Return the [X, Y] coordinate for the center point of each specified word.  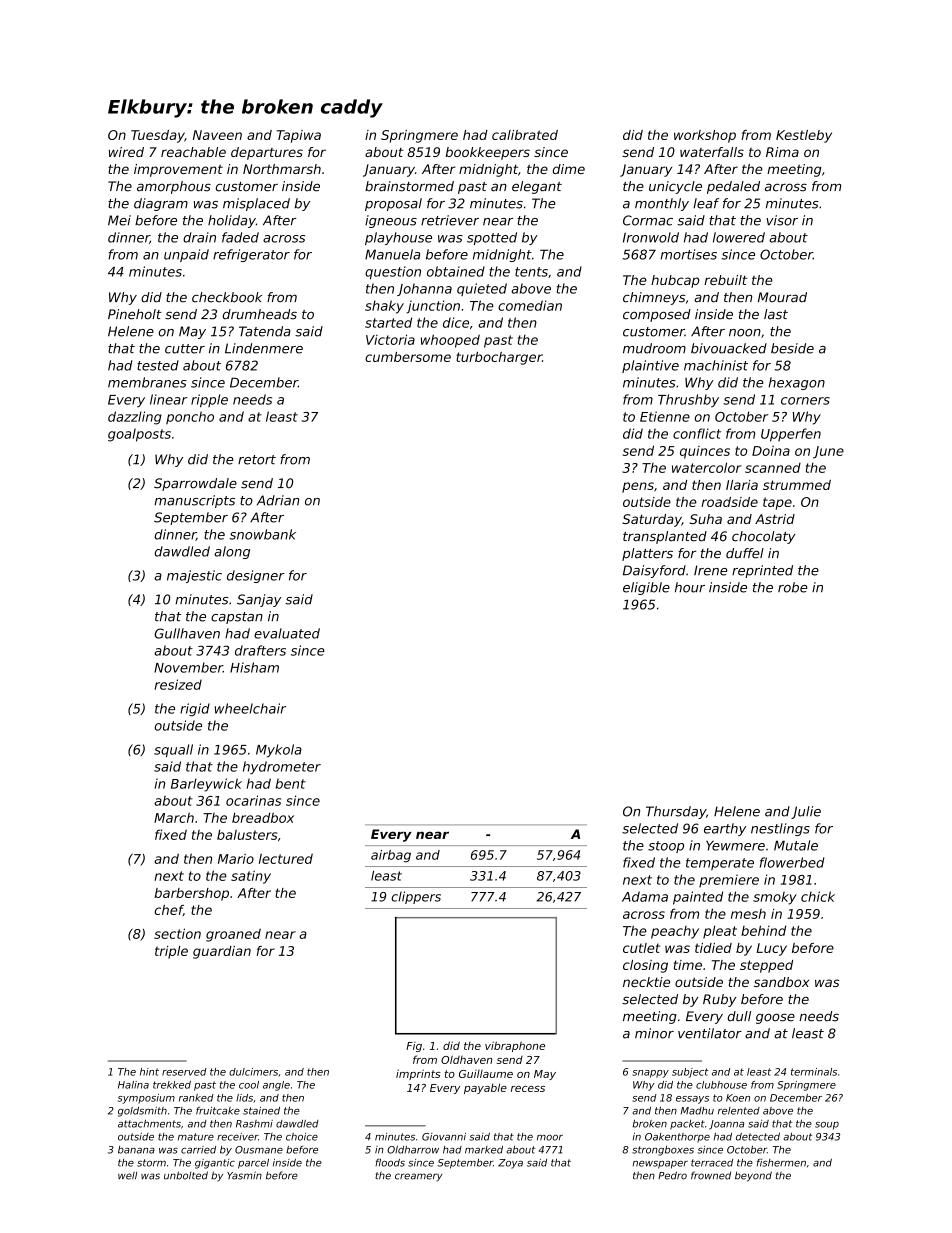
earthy [725, 829]
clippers [416, 897]
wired [126, 152]
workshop [705, 136]
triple [171, 952]
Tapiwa [299, 136]
